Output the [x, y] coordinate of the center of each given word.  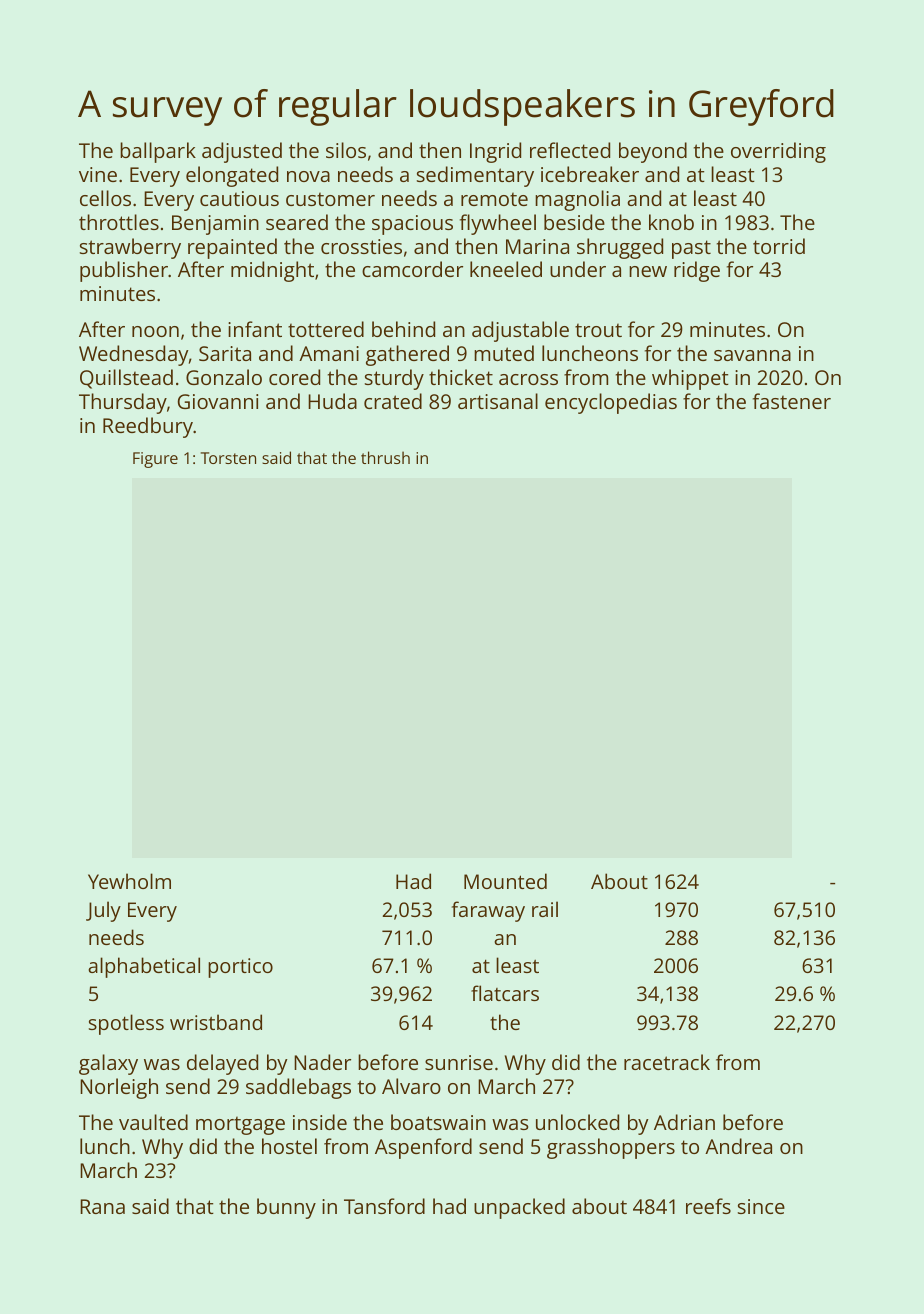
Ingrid [495, 152]
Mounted [505, 881]
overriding [778, 152]
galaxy [108, 1064]
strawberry [130, 248]
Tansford [384, 1206]
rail [545, 909]
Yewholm [129, 881]
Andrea [738, 1146]
